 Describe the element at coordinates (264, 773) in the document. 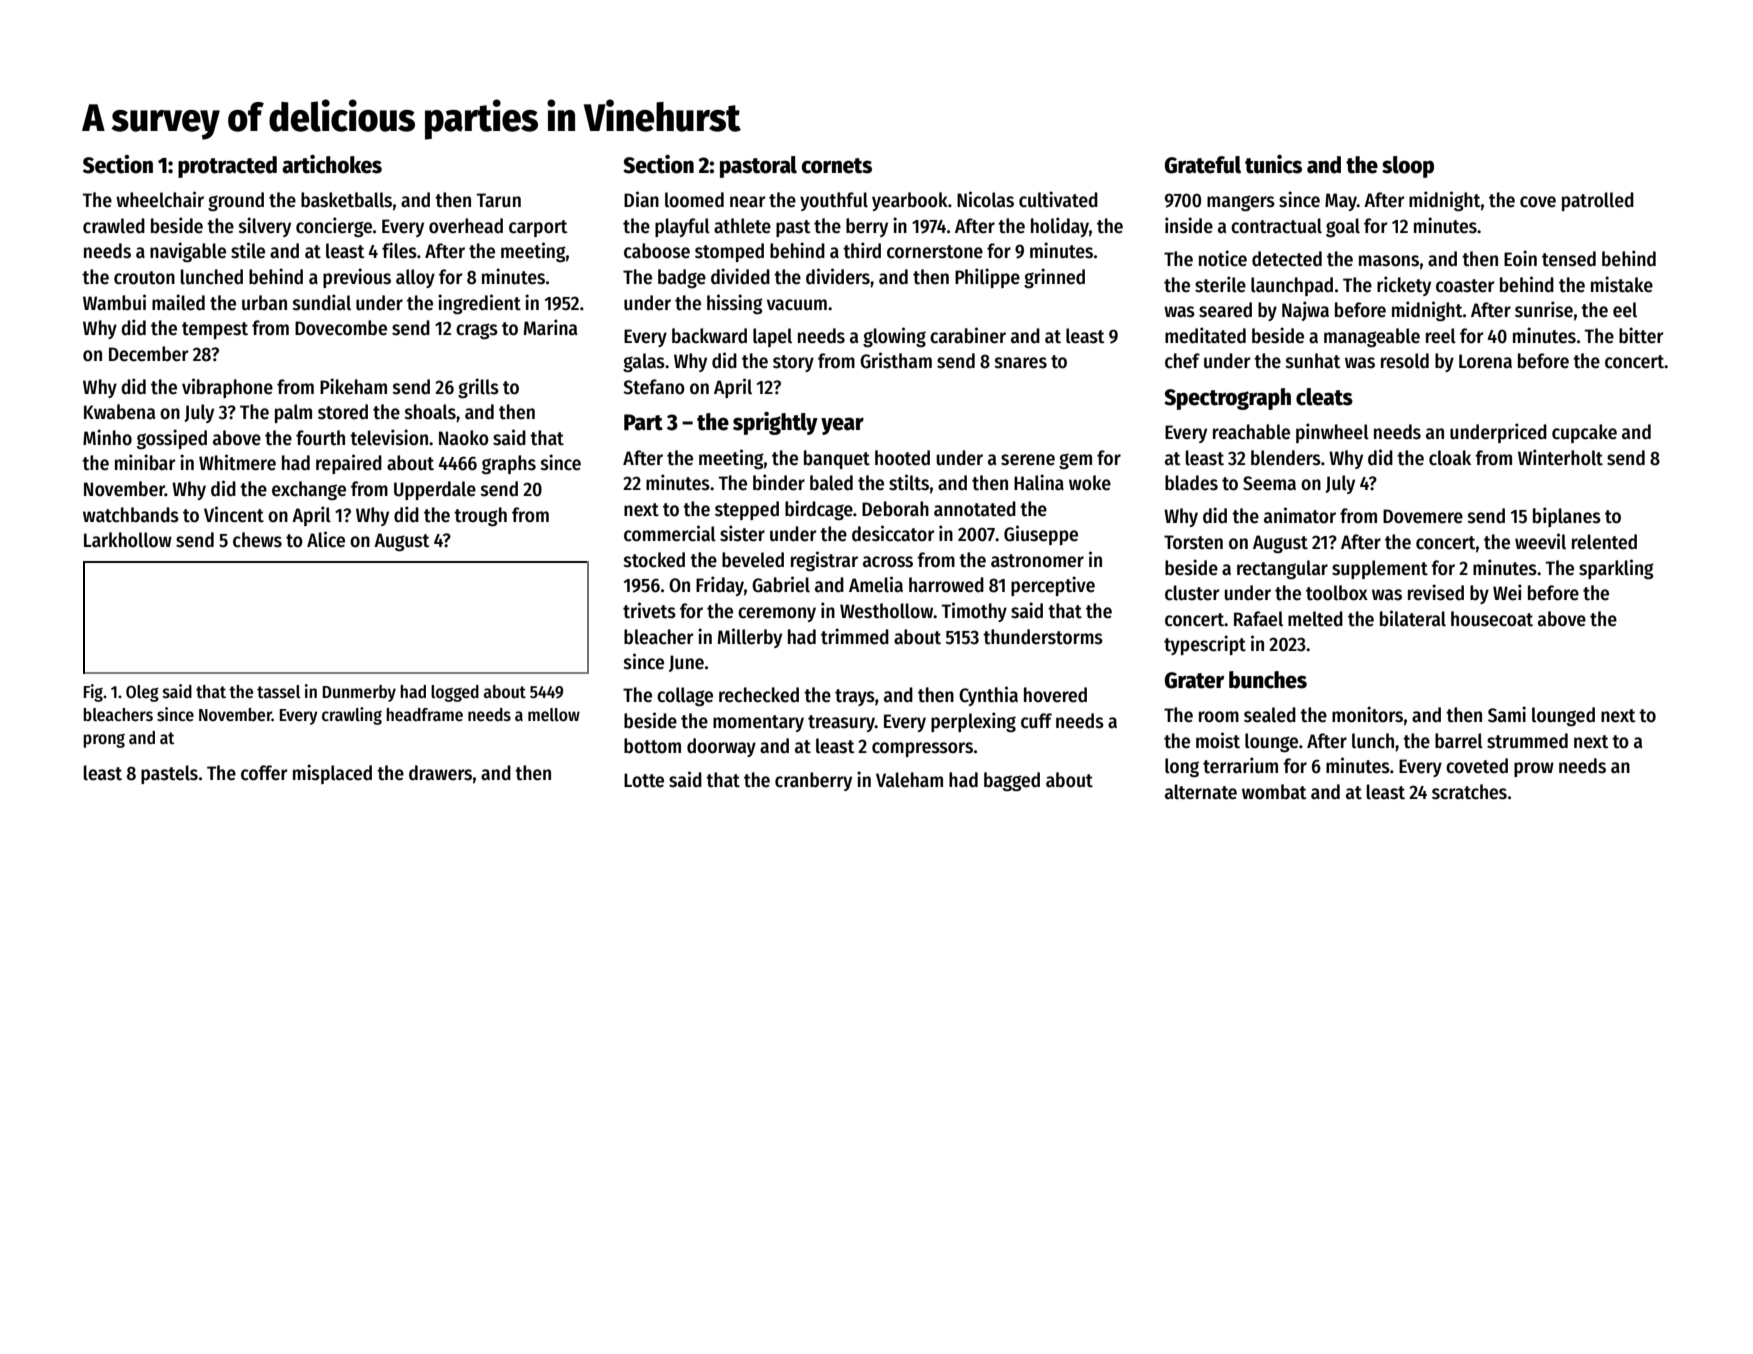

I see `coffer` at that location.
